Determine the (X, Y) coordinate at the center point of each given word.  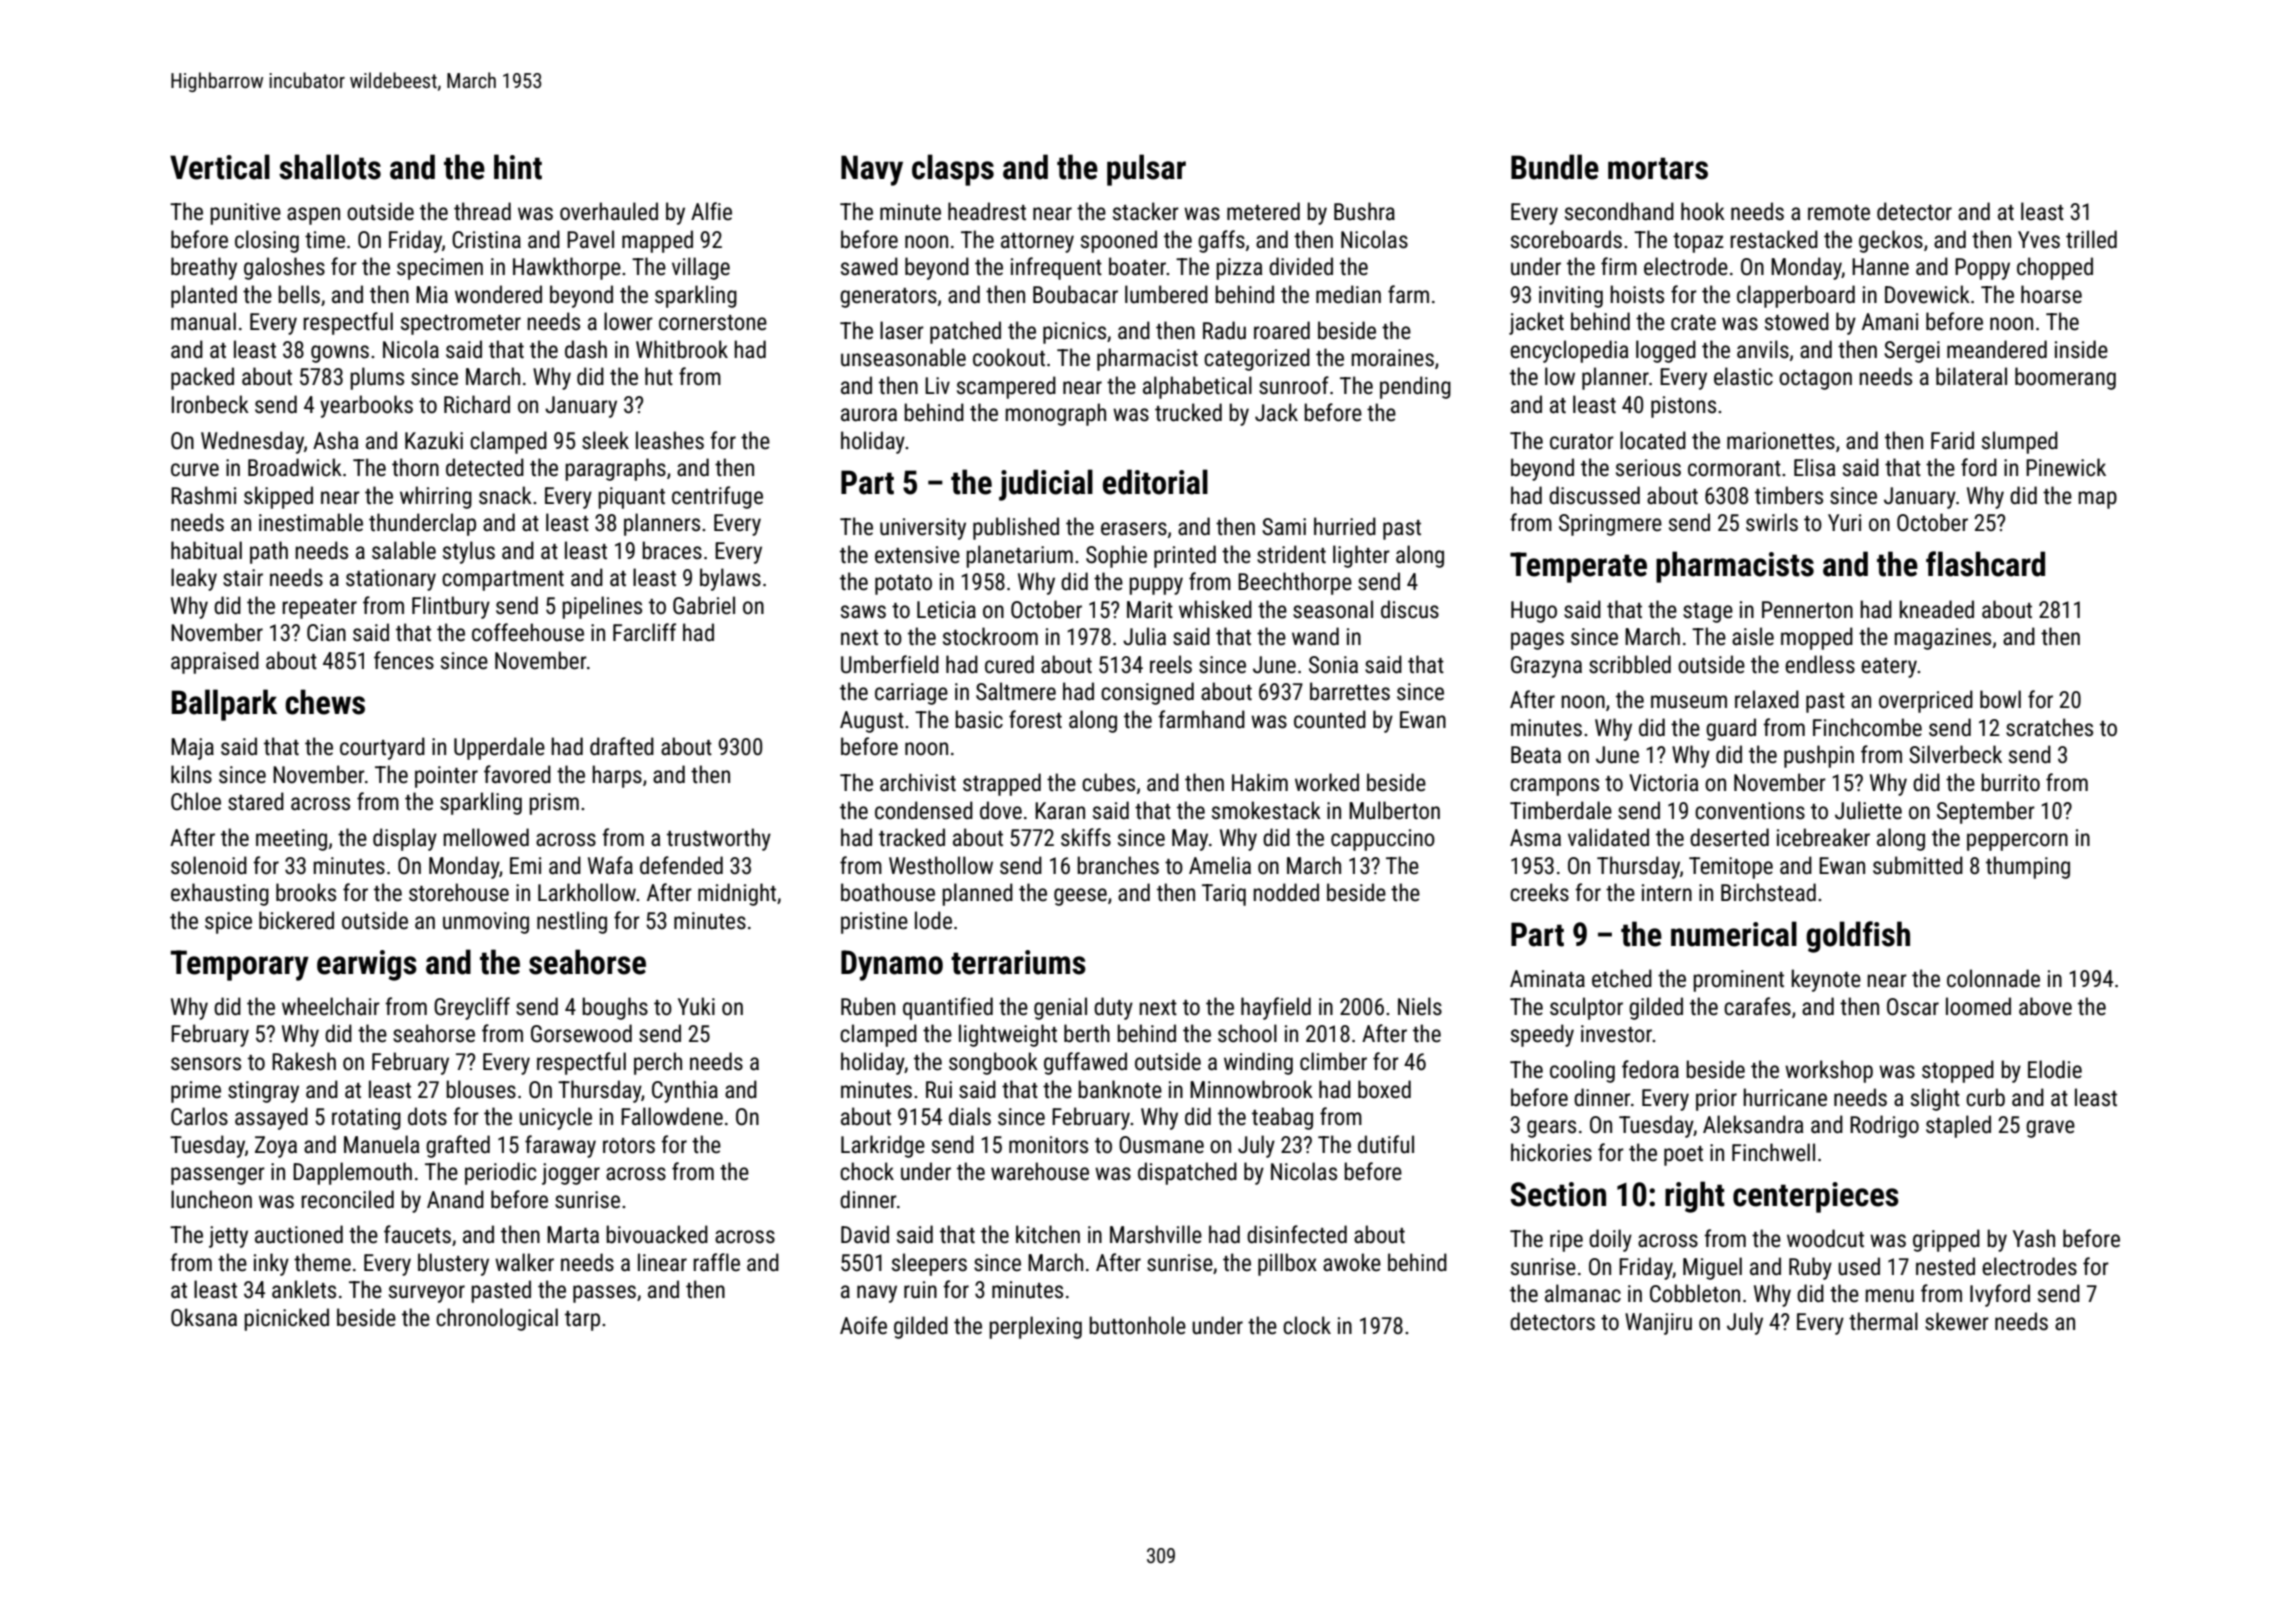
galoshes (284, 268)
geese (1080, 897)
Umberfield (890, 664)
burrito (2010, 782)
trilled (2091, 239)
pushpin (1819, 756)
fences (404, 660)
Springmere (1610, 525)
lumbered (1166, 294)
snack (505, 495)
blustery (453, 1264)
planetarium (1019, 556)
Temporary (239, 965)
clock (1307, 1325)
